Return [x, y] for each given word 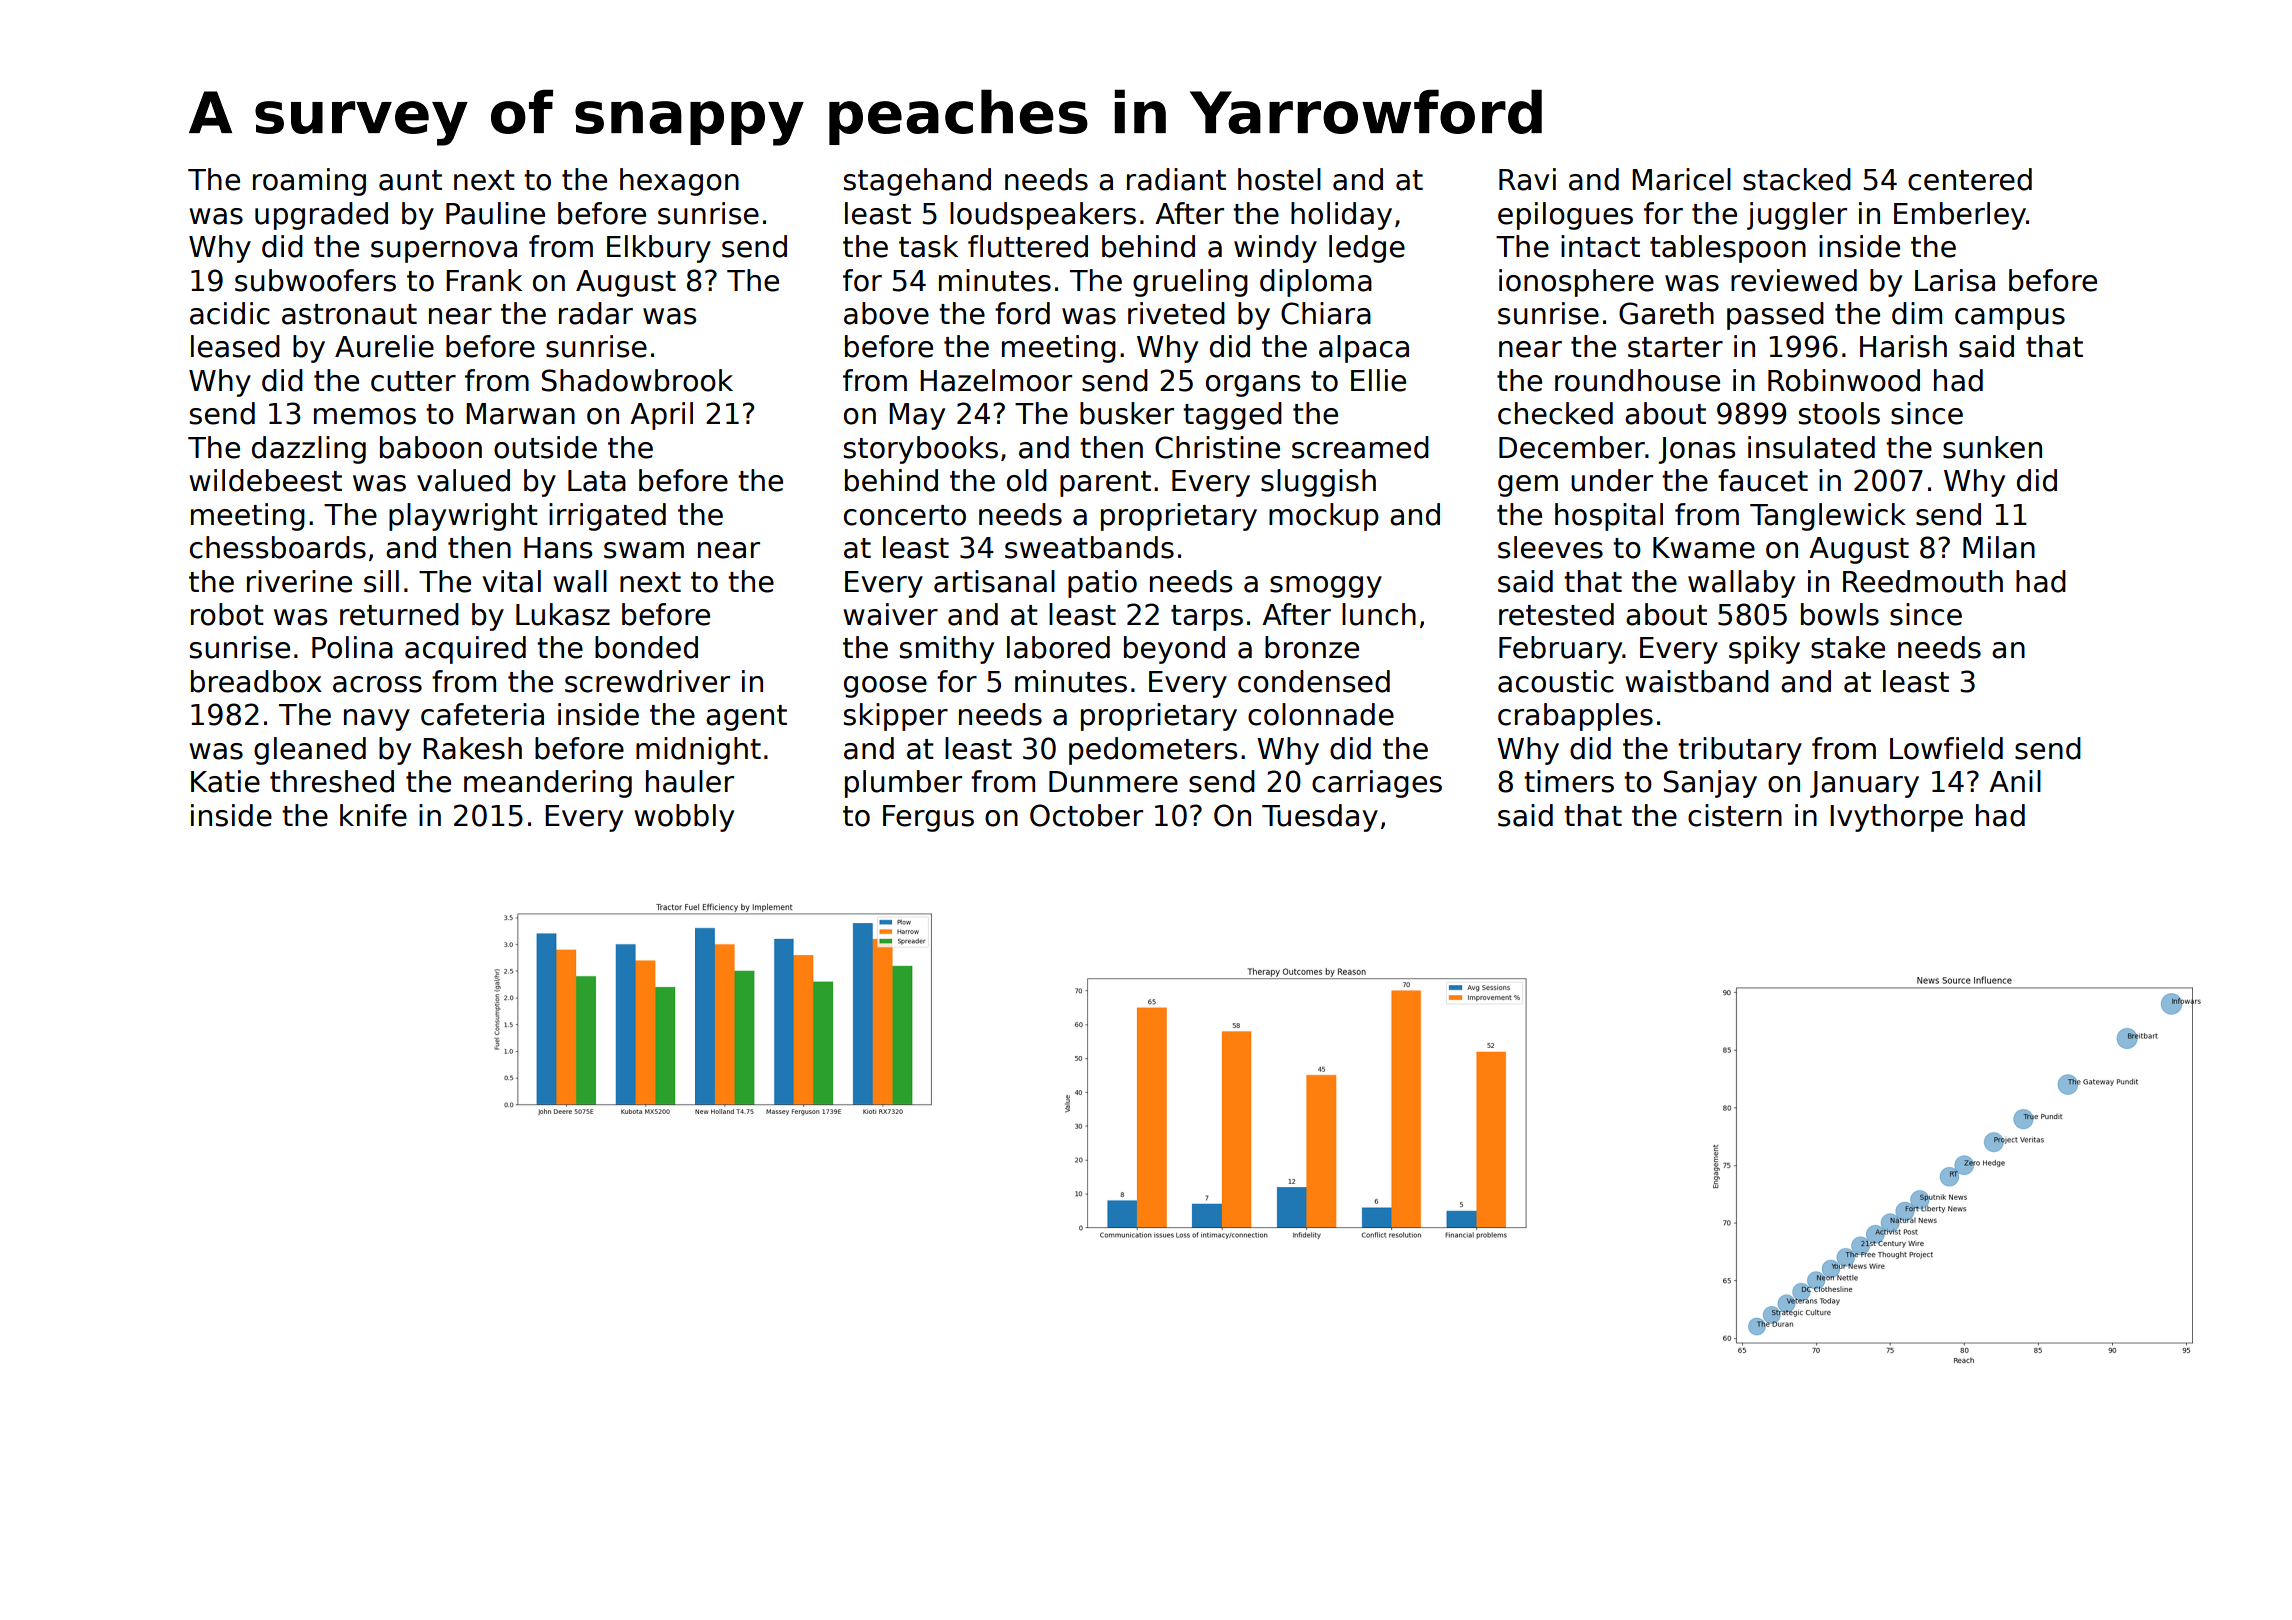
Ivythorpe [1896, 818]
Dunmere [1113, 782]
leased [235, 346]
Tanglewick [1828, 517]
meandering [548, 784]
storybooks [921, 450]
